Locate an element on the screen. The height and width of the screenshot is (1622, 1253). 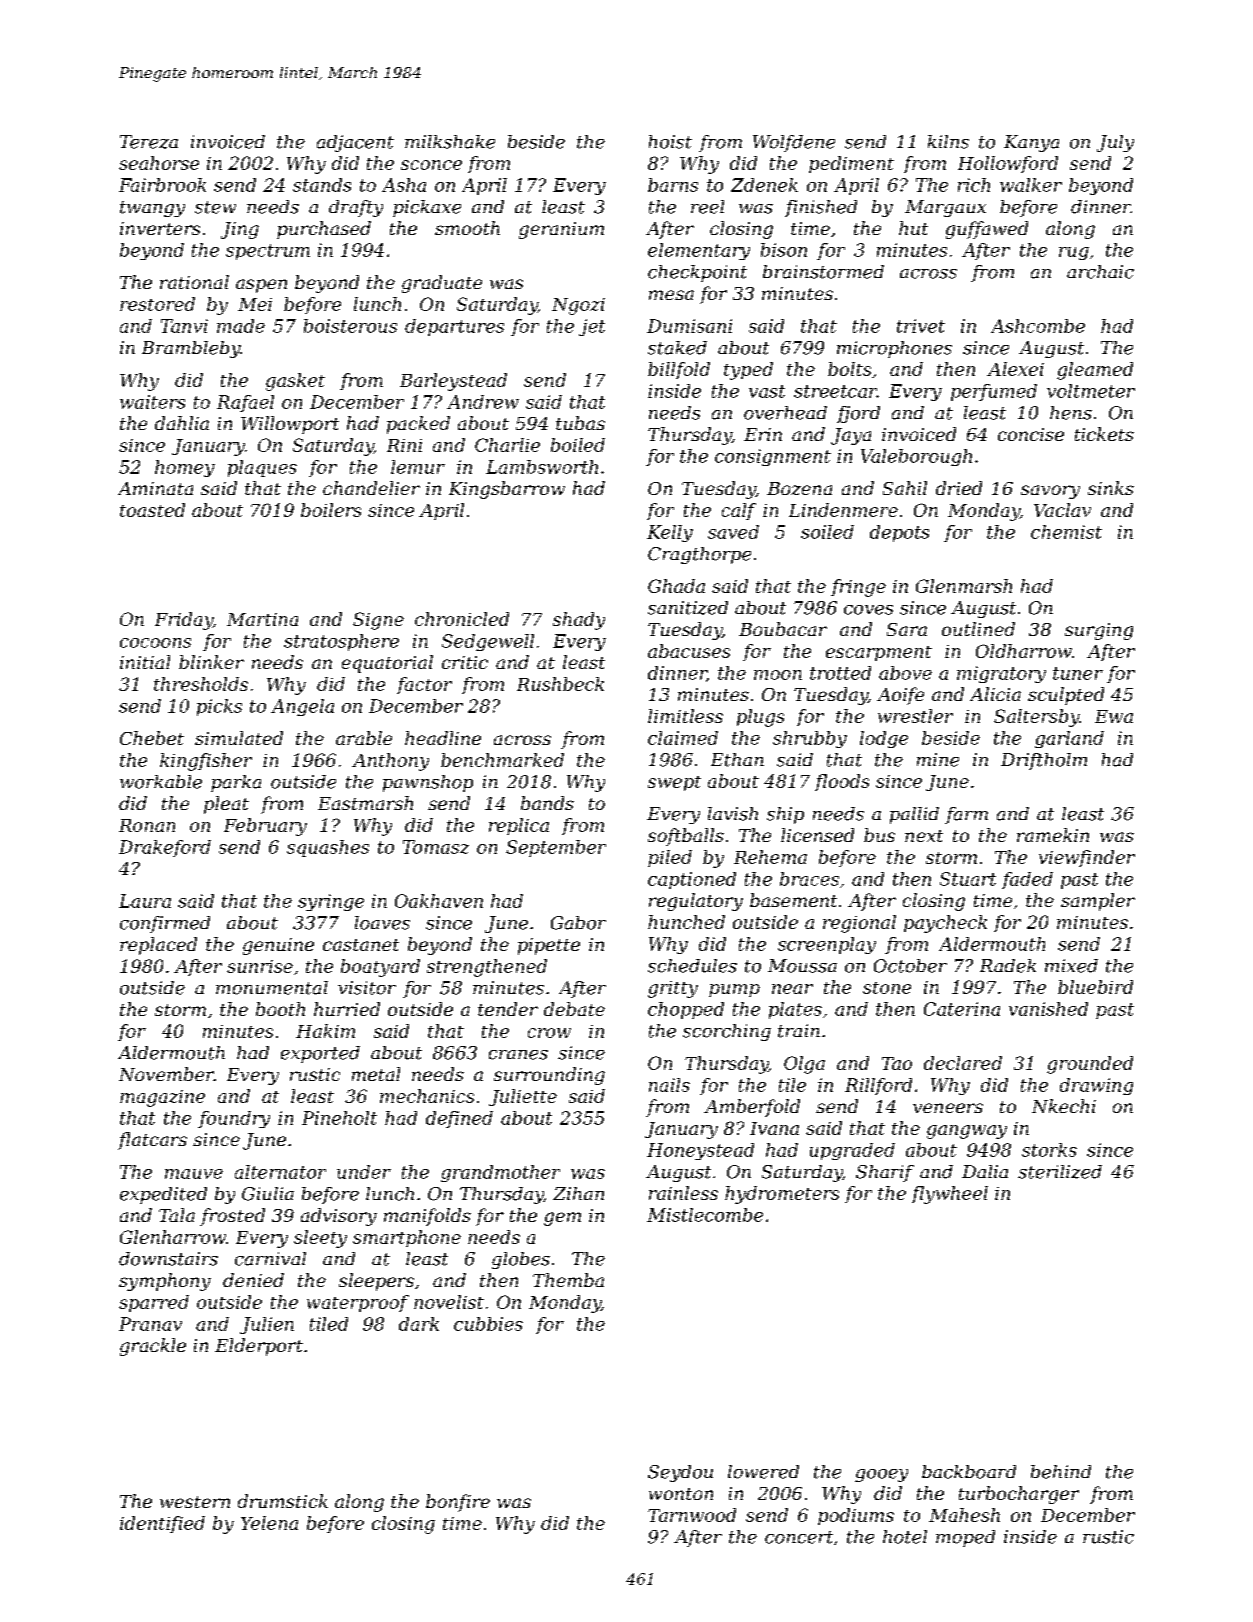
billfold is located at coordinates (679, 370).
